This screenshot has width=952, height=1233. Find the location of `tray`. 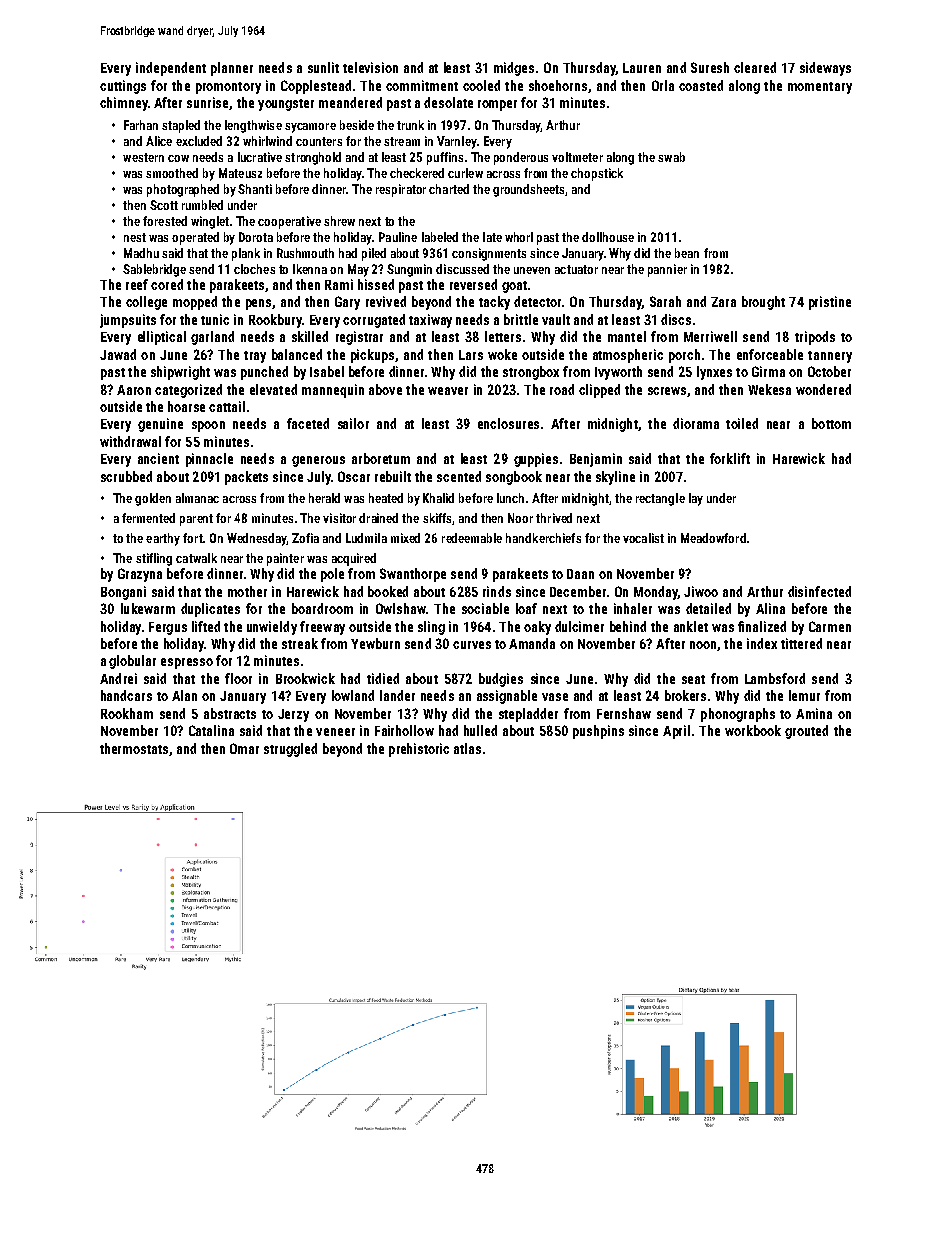

tray is located at coordinates (255, 357).
